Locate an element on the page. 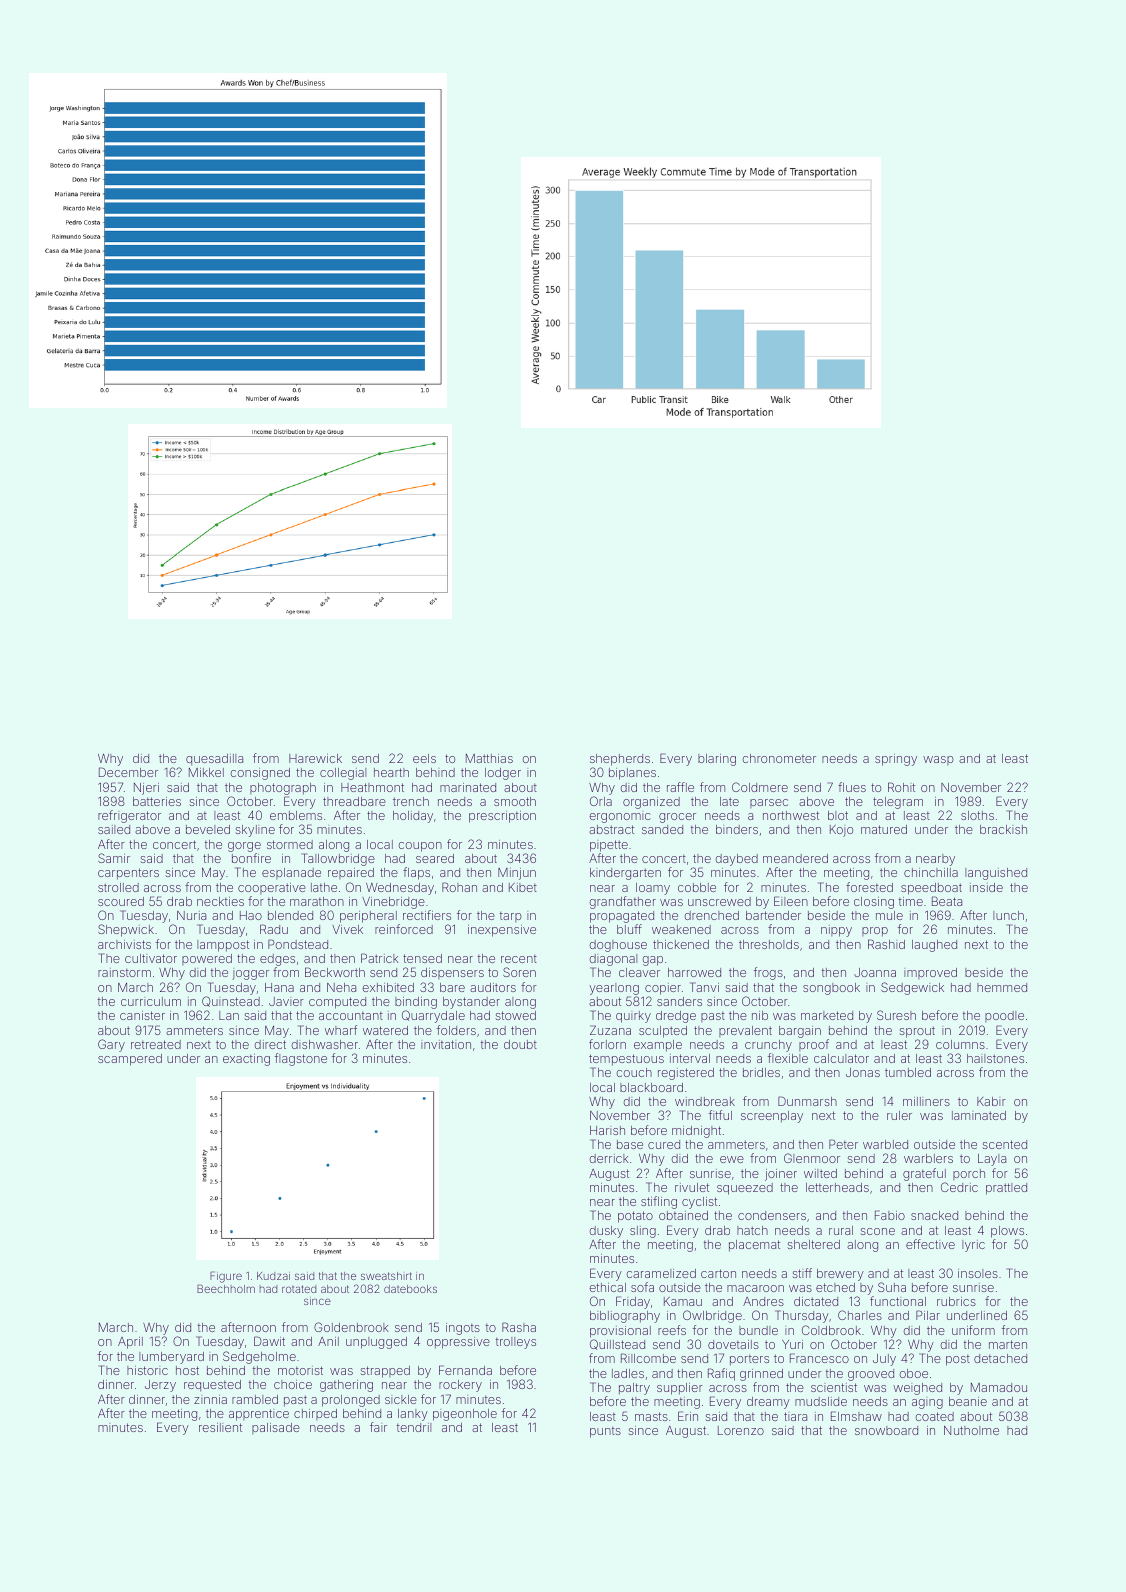 The width and height of the page is (1126, 1592). rivulet is located at coordinates (692, 1187).
